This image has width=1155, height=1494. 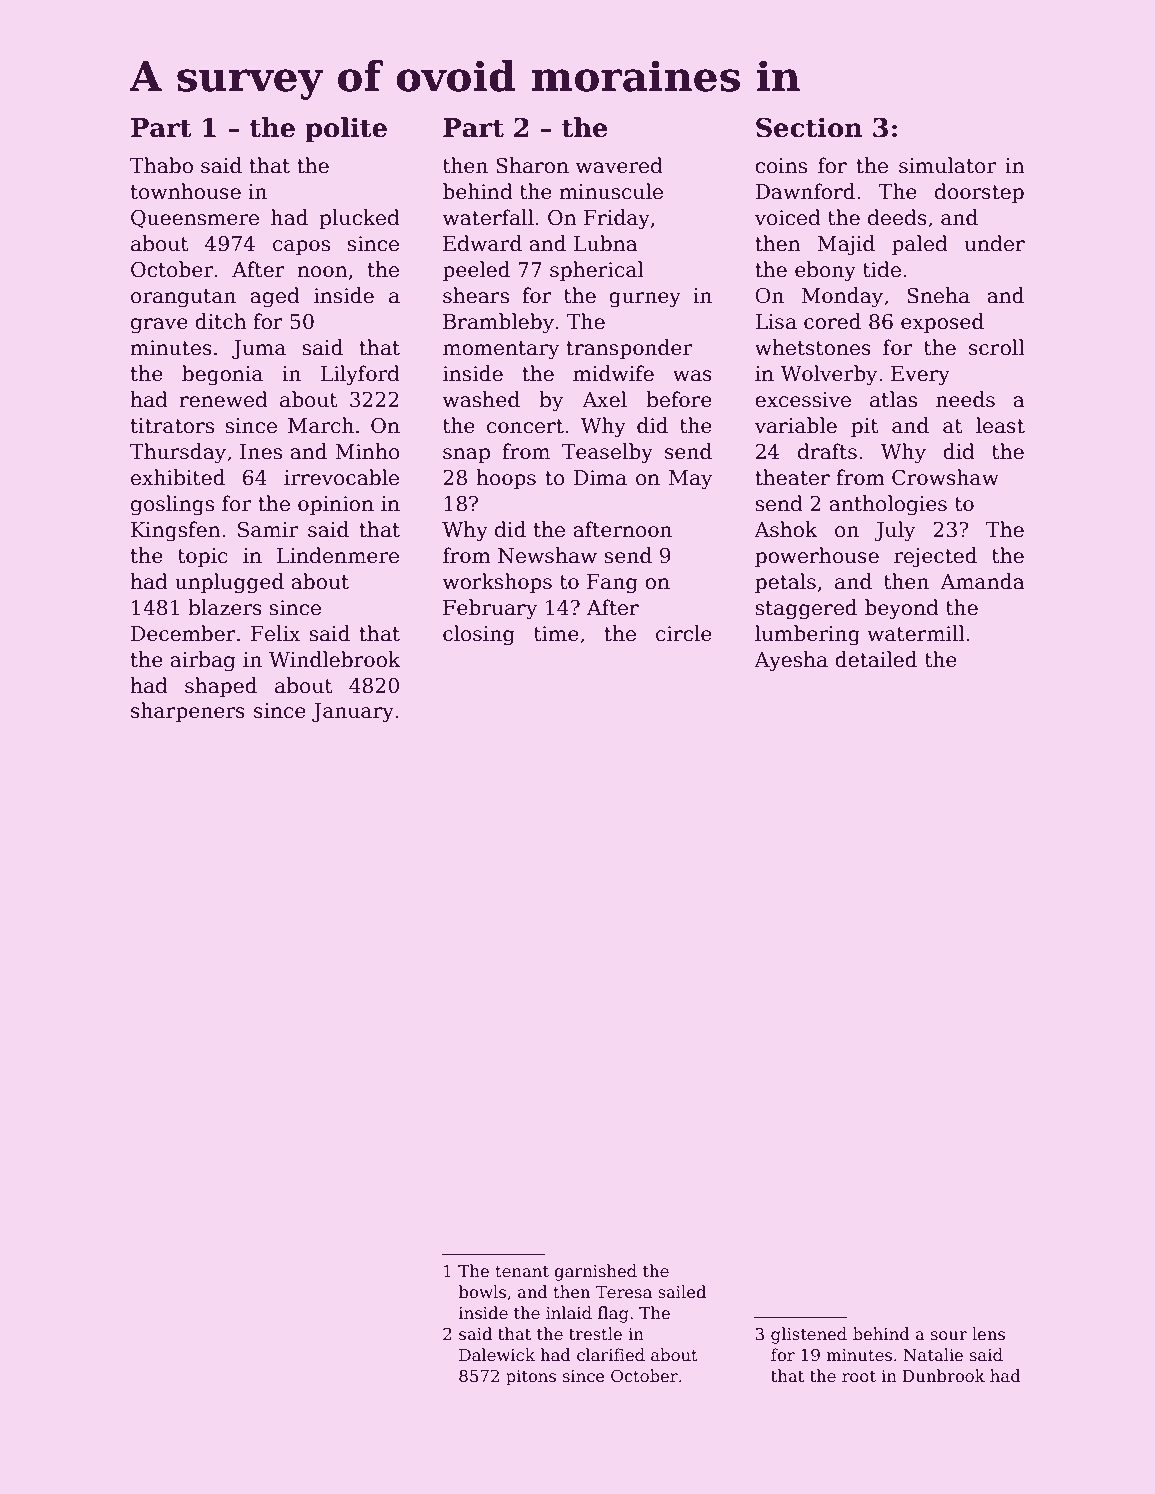 What do you see at coordinates (876, 659) in the image?
I see `detailed` at bounding box center [876, 659].
